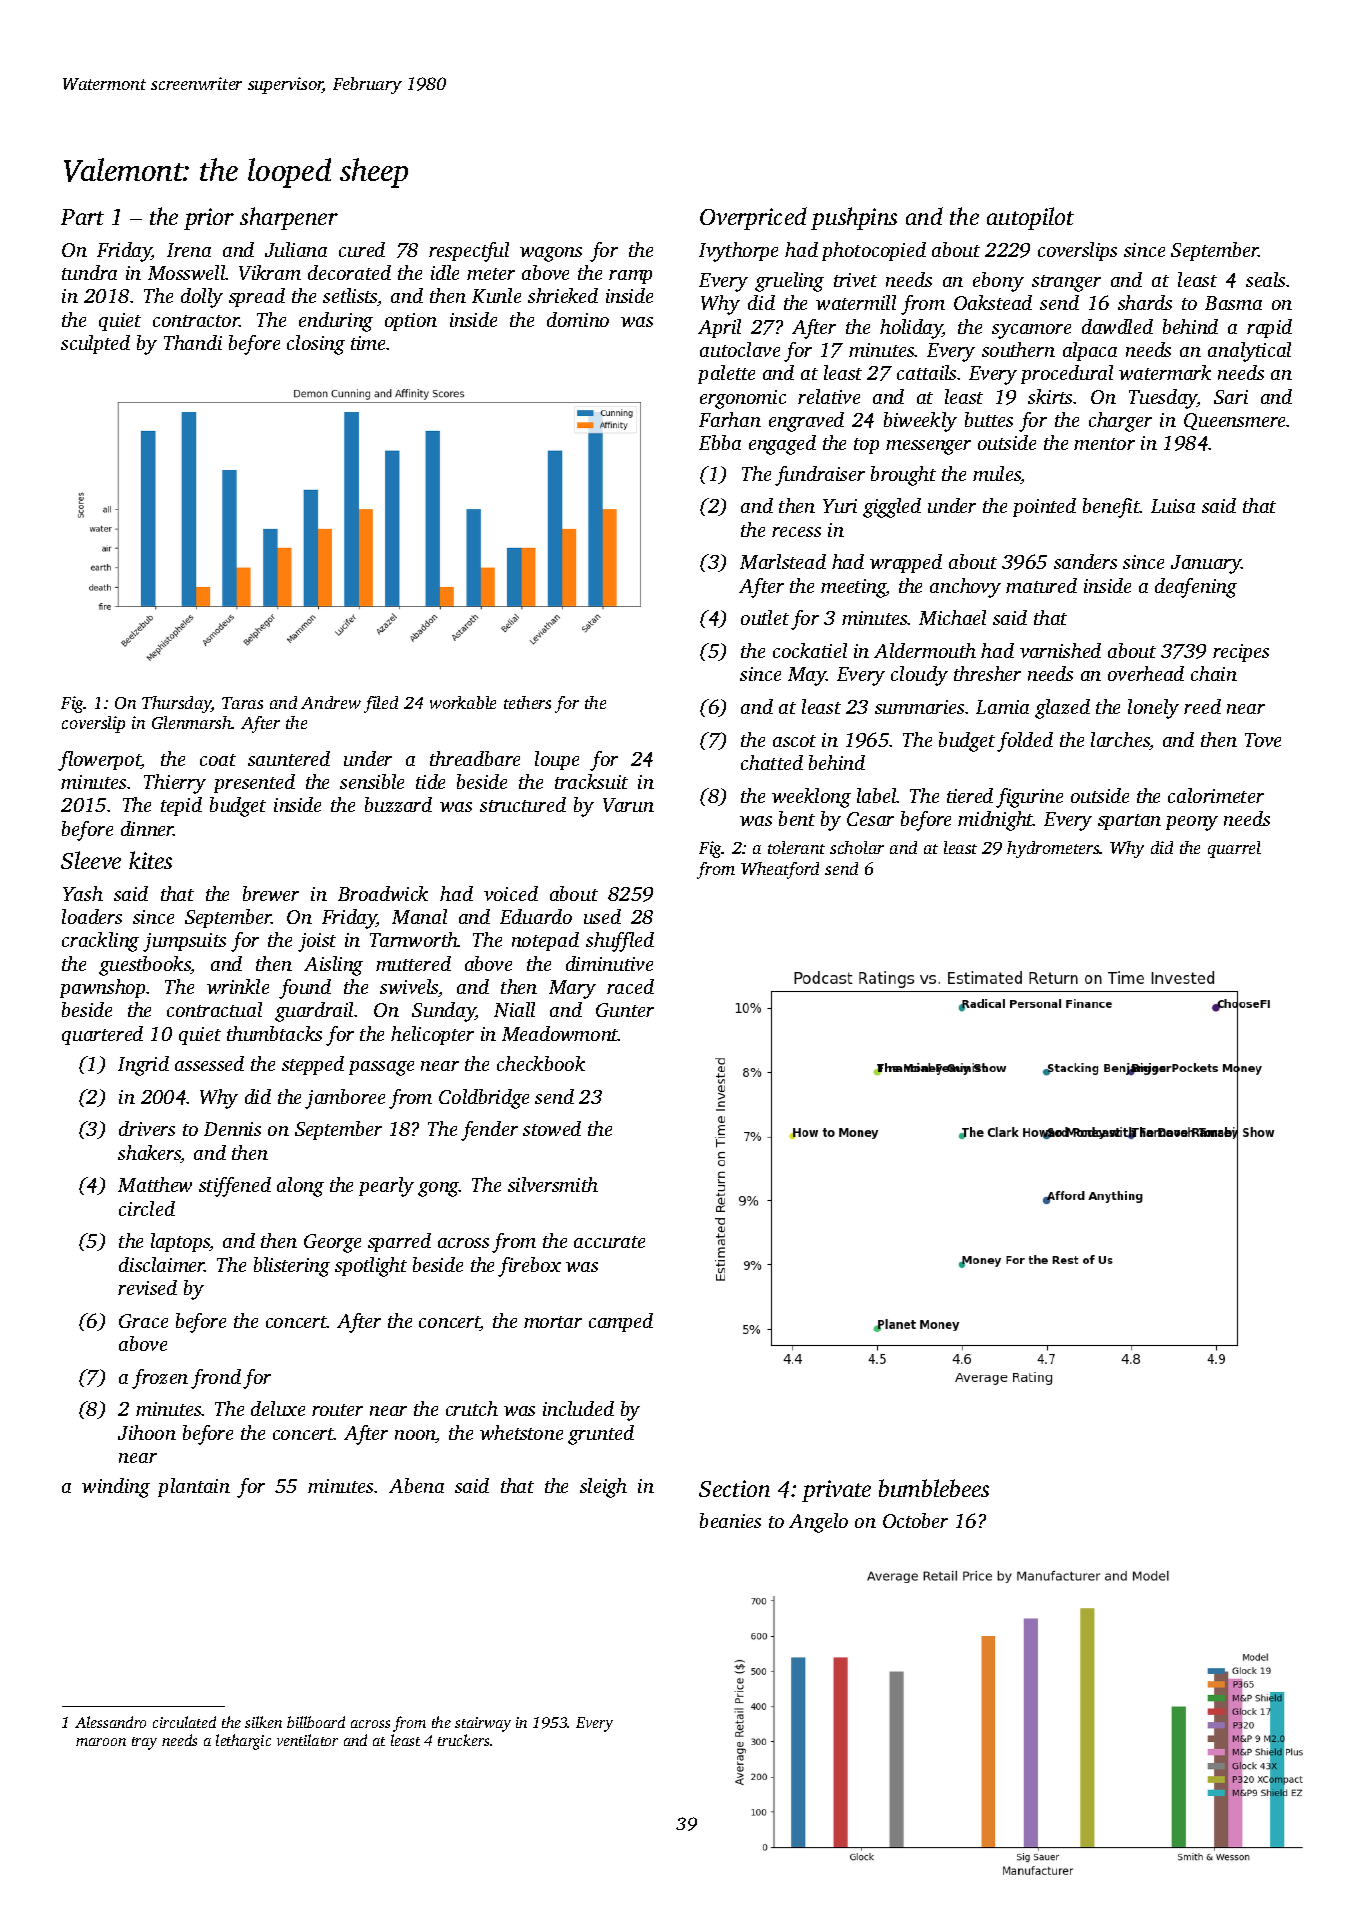 This page has height=1915, width=1354. I want to click on skirts, so click(1050, 396).
